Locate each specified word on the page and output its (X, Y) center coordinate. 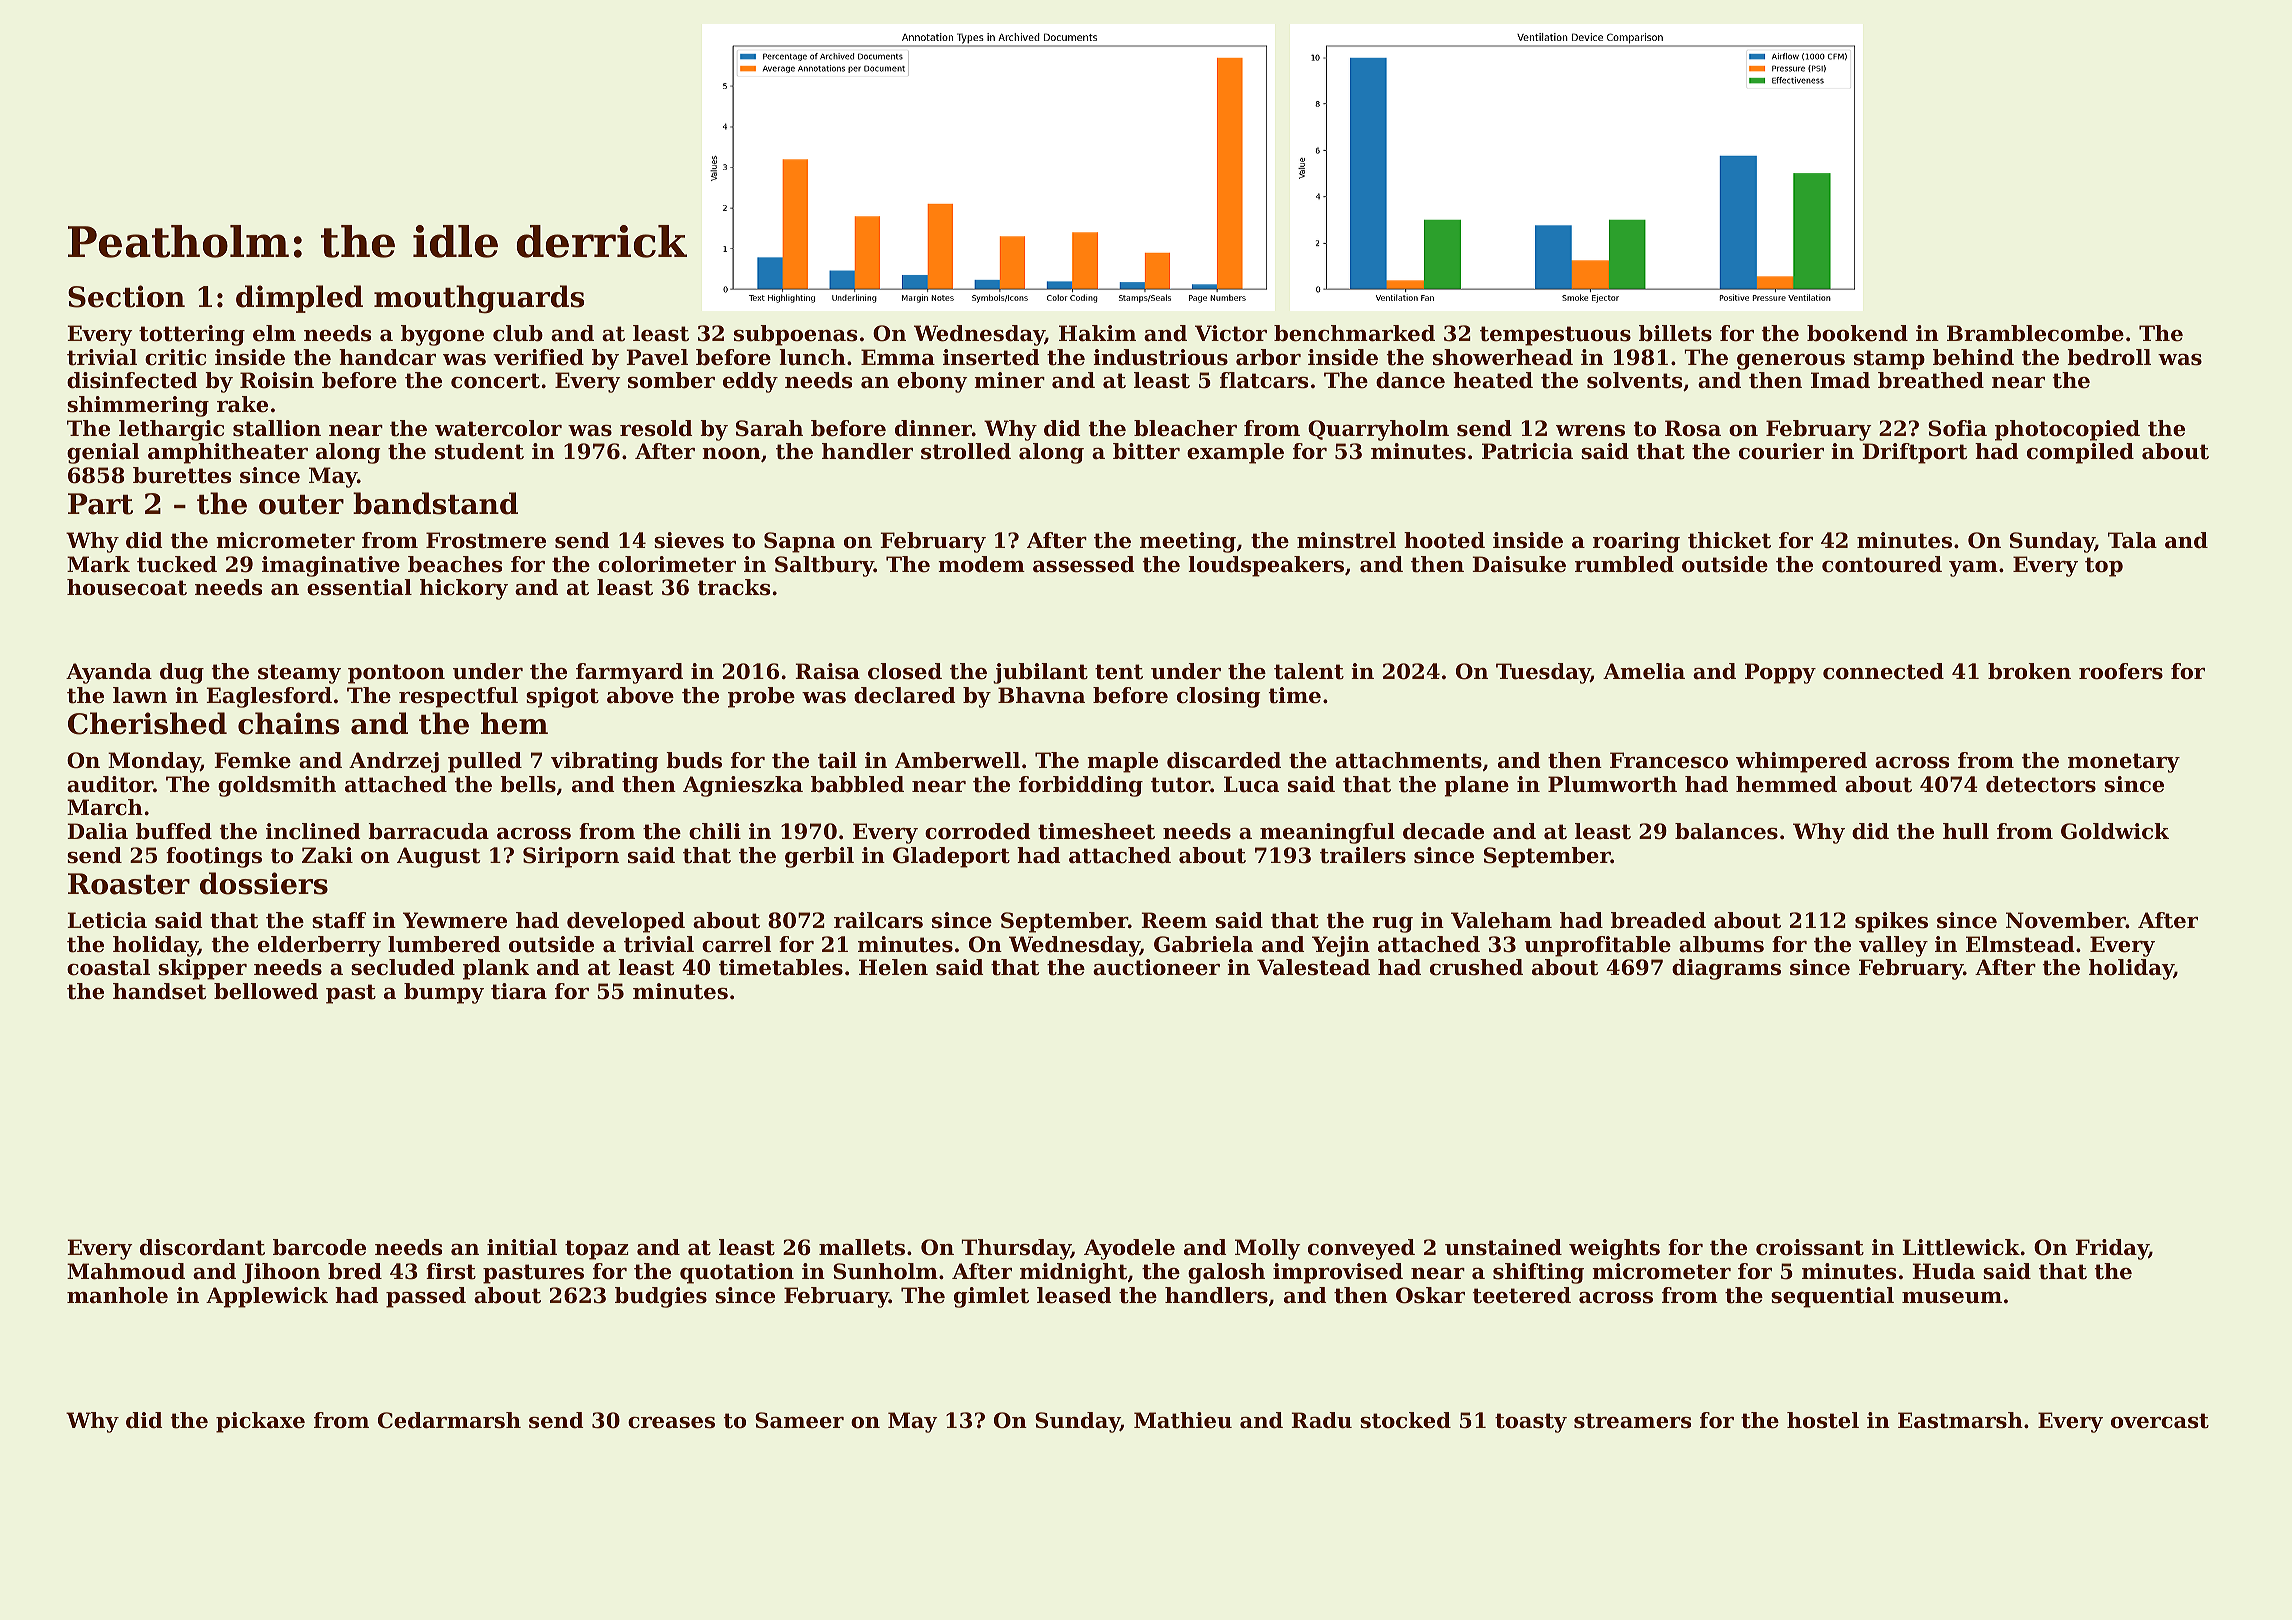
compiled (2080, 453)
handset (159, 991)
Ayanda (109, 673)
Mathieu (1183, 1420)
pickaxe (260, 1422)
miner (1009, 380)
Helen (893, 967)
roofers (2121, 671)
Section (126, 296)
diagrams (1726, 969)
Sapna (799, 542)
